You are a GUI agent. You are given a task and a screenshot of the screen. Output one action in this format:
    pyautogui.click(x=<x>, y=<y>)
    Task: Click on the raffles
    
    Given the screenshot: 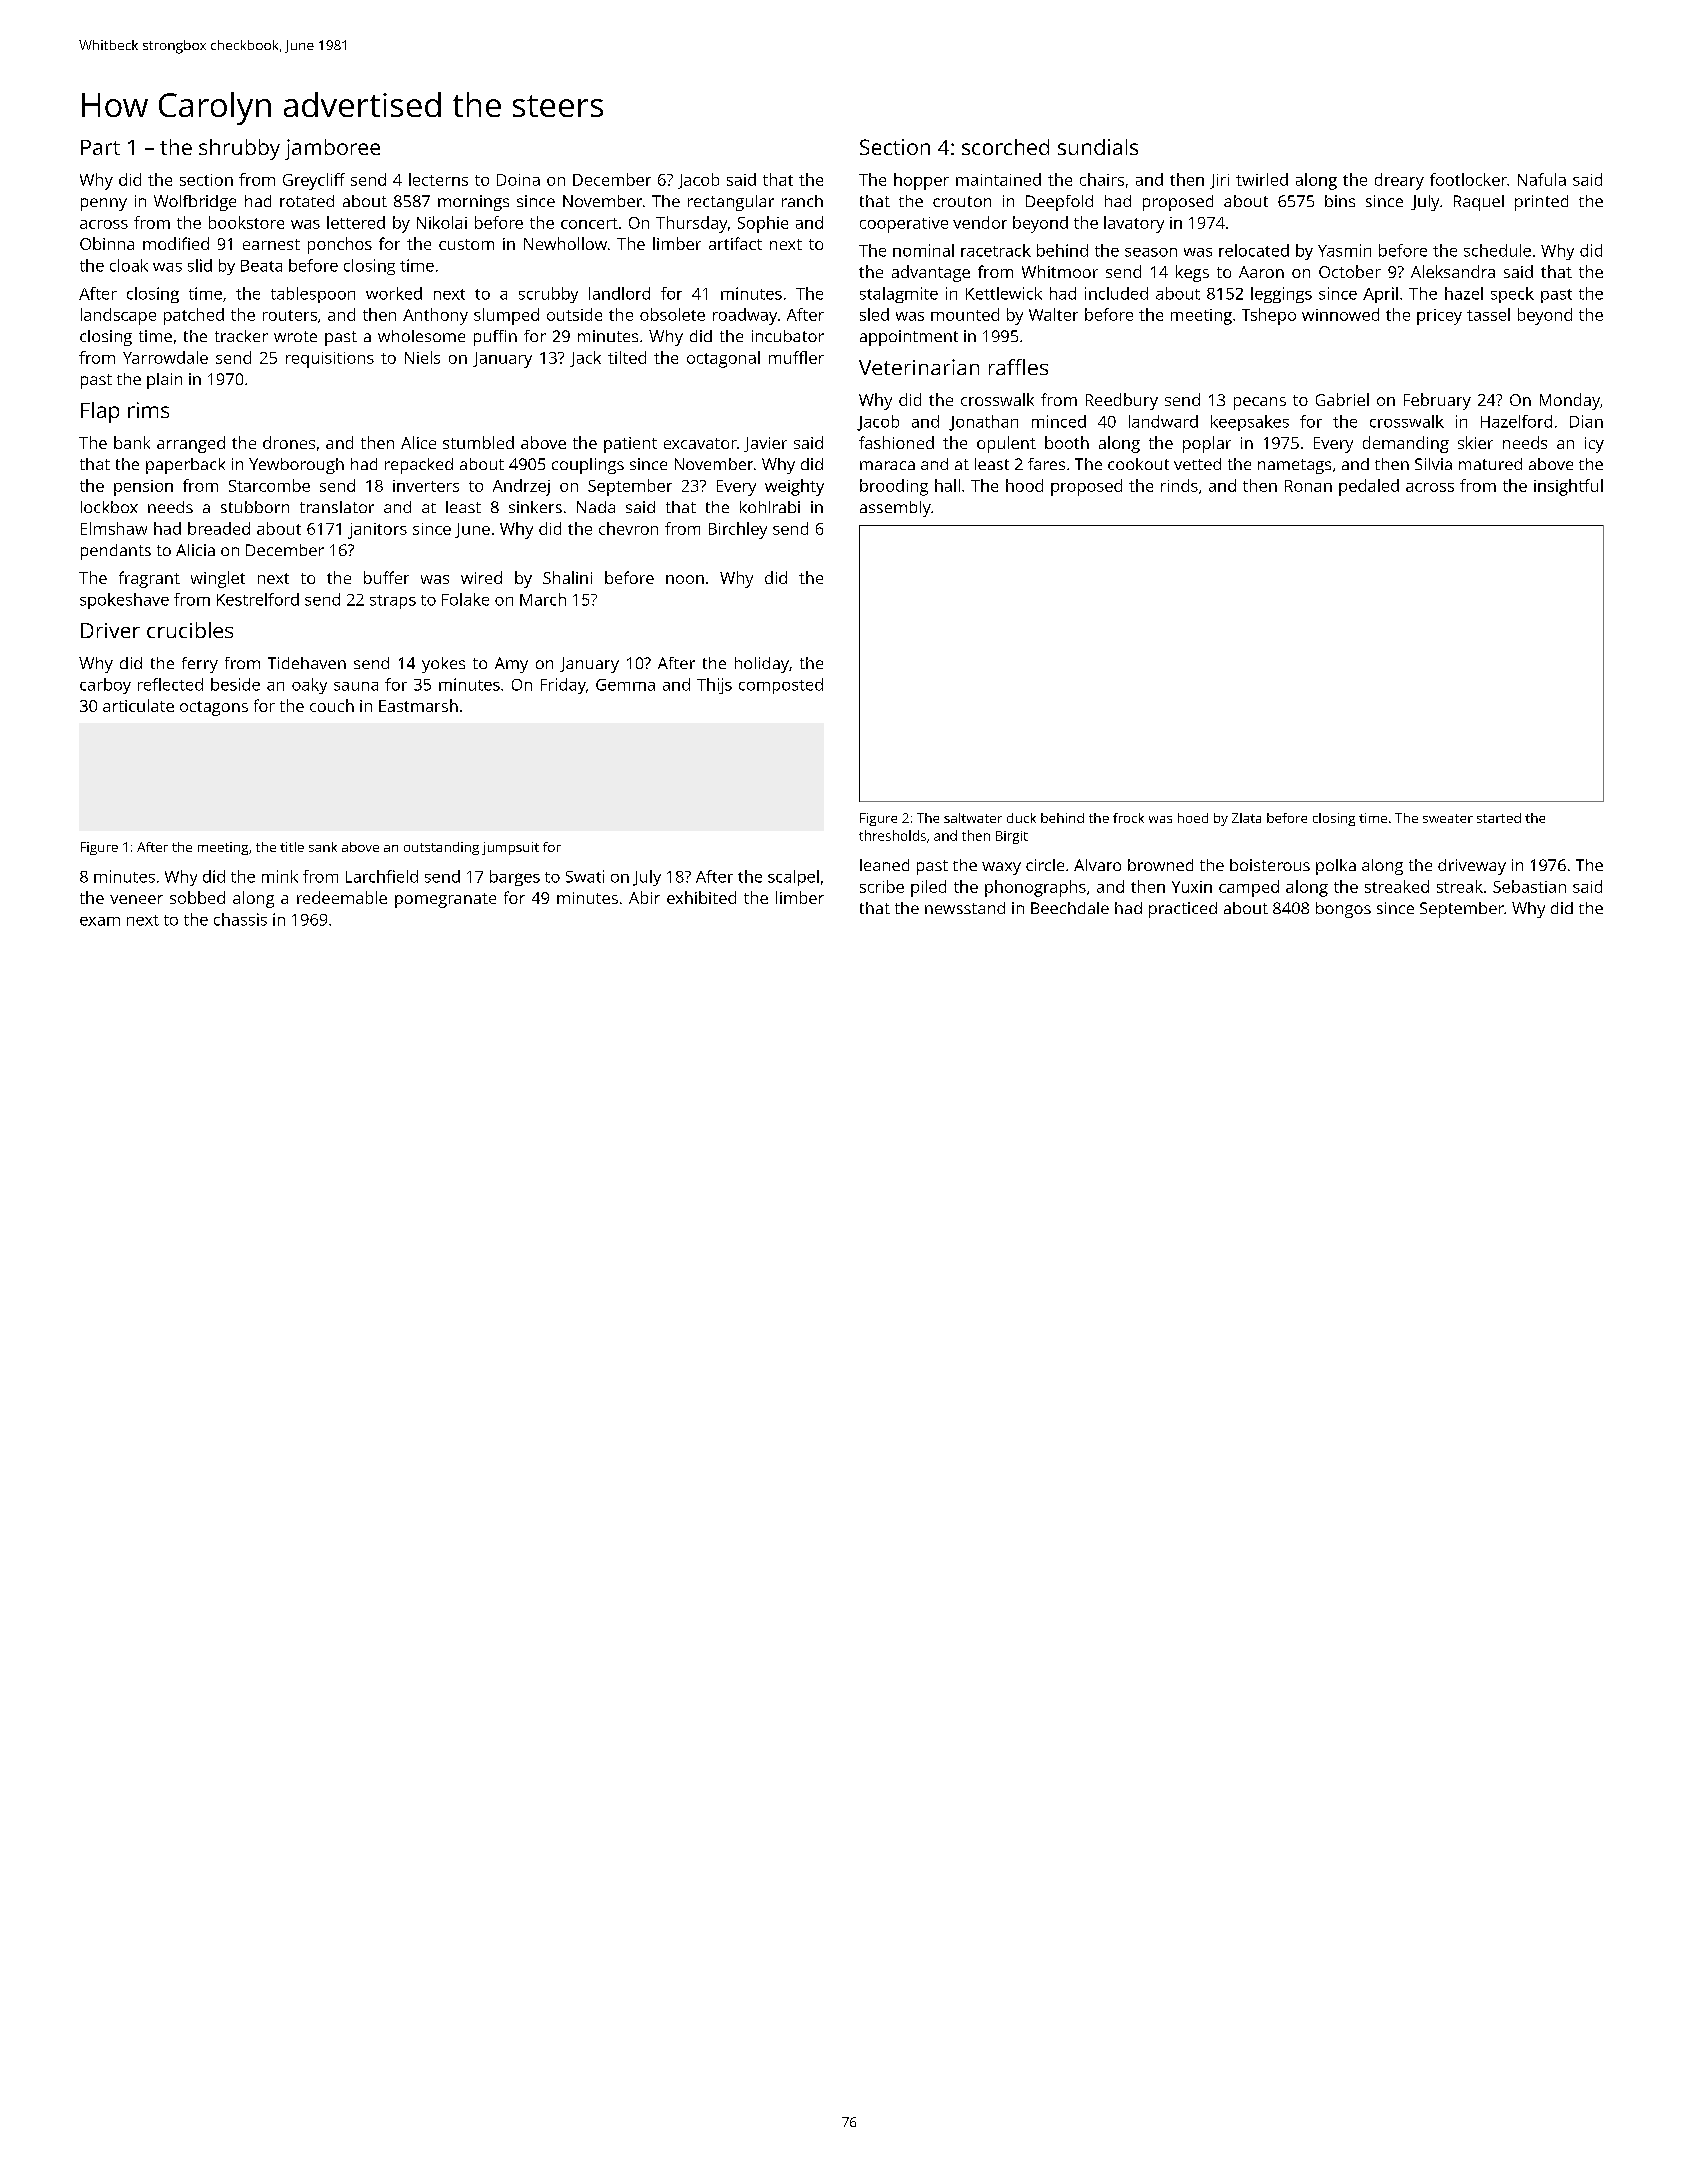 What is the action you would take?
    pyautogui.click(x=1018, y=367)
